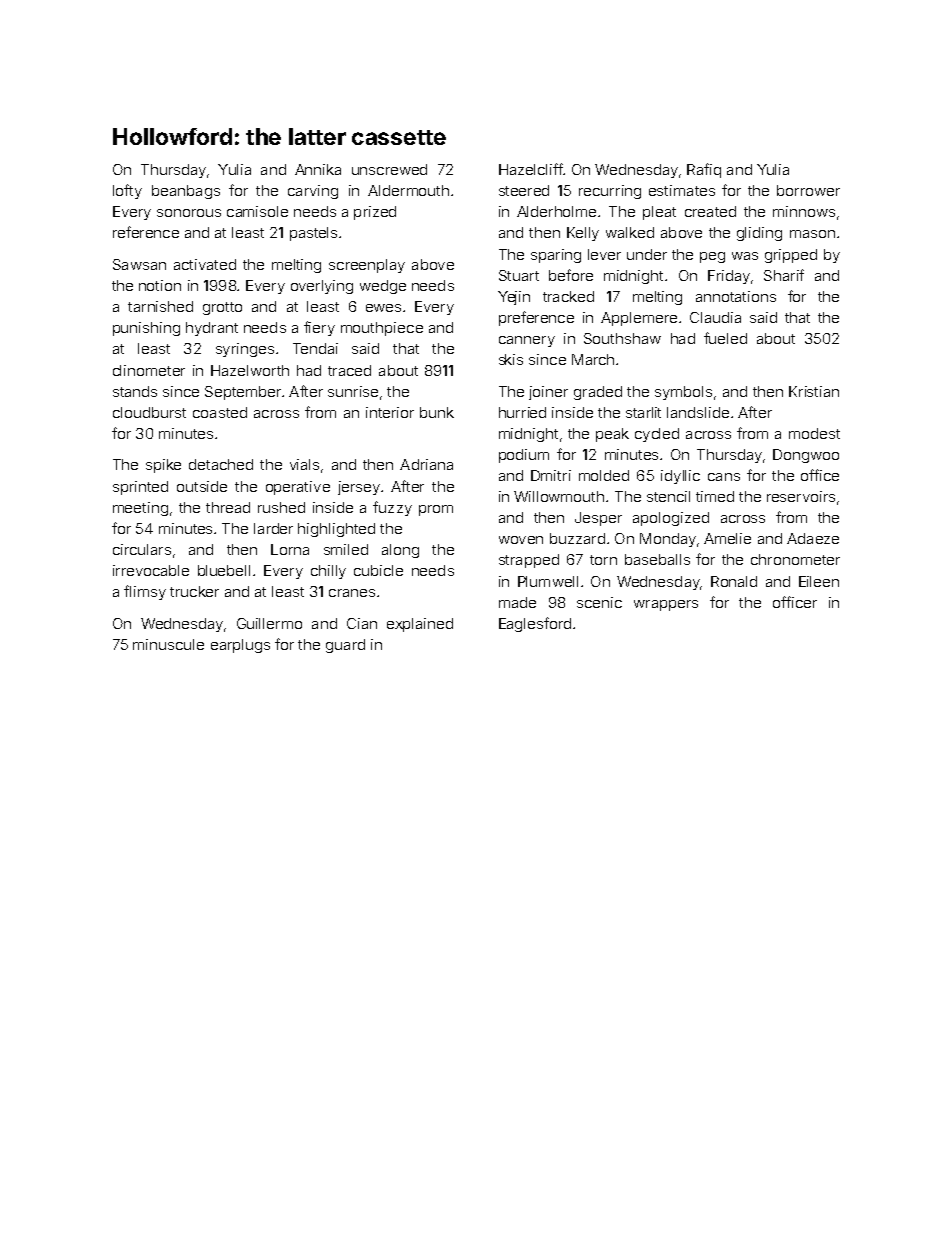 Image resolution: width=952 pixels, height=1233 pixels. Describe the element at coordinates (318, 169) in the screenshot. I see `Annika` at that location.
